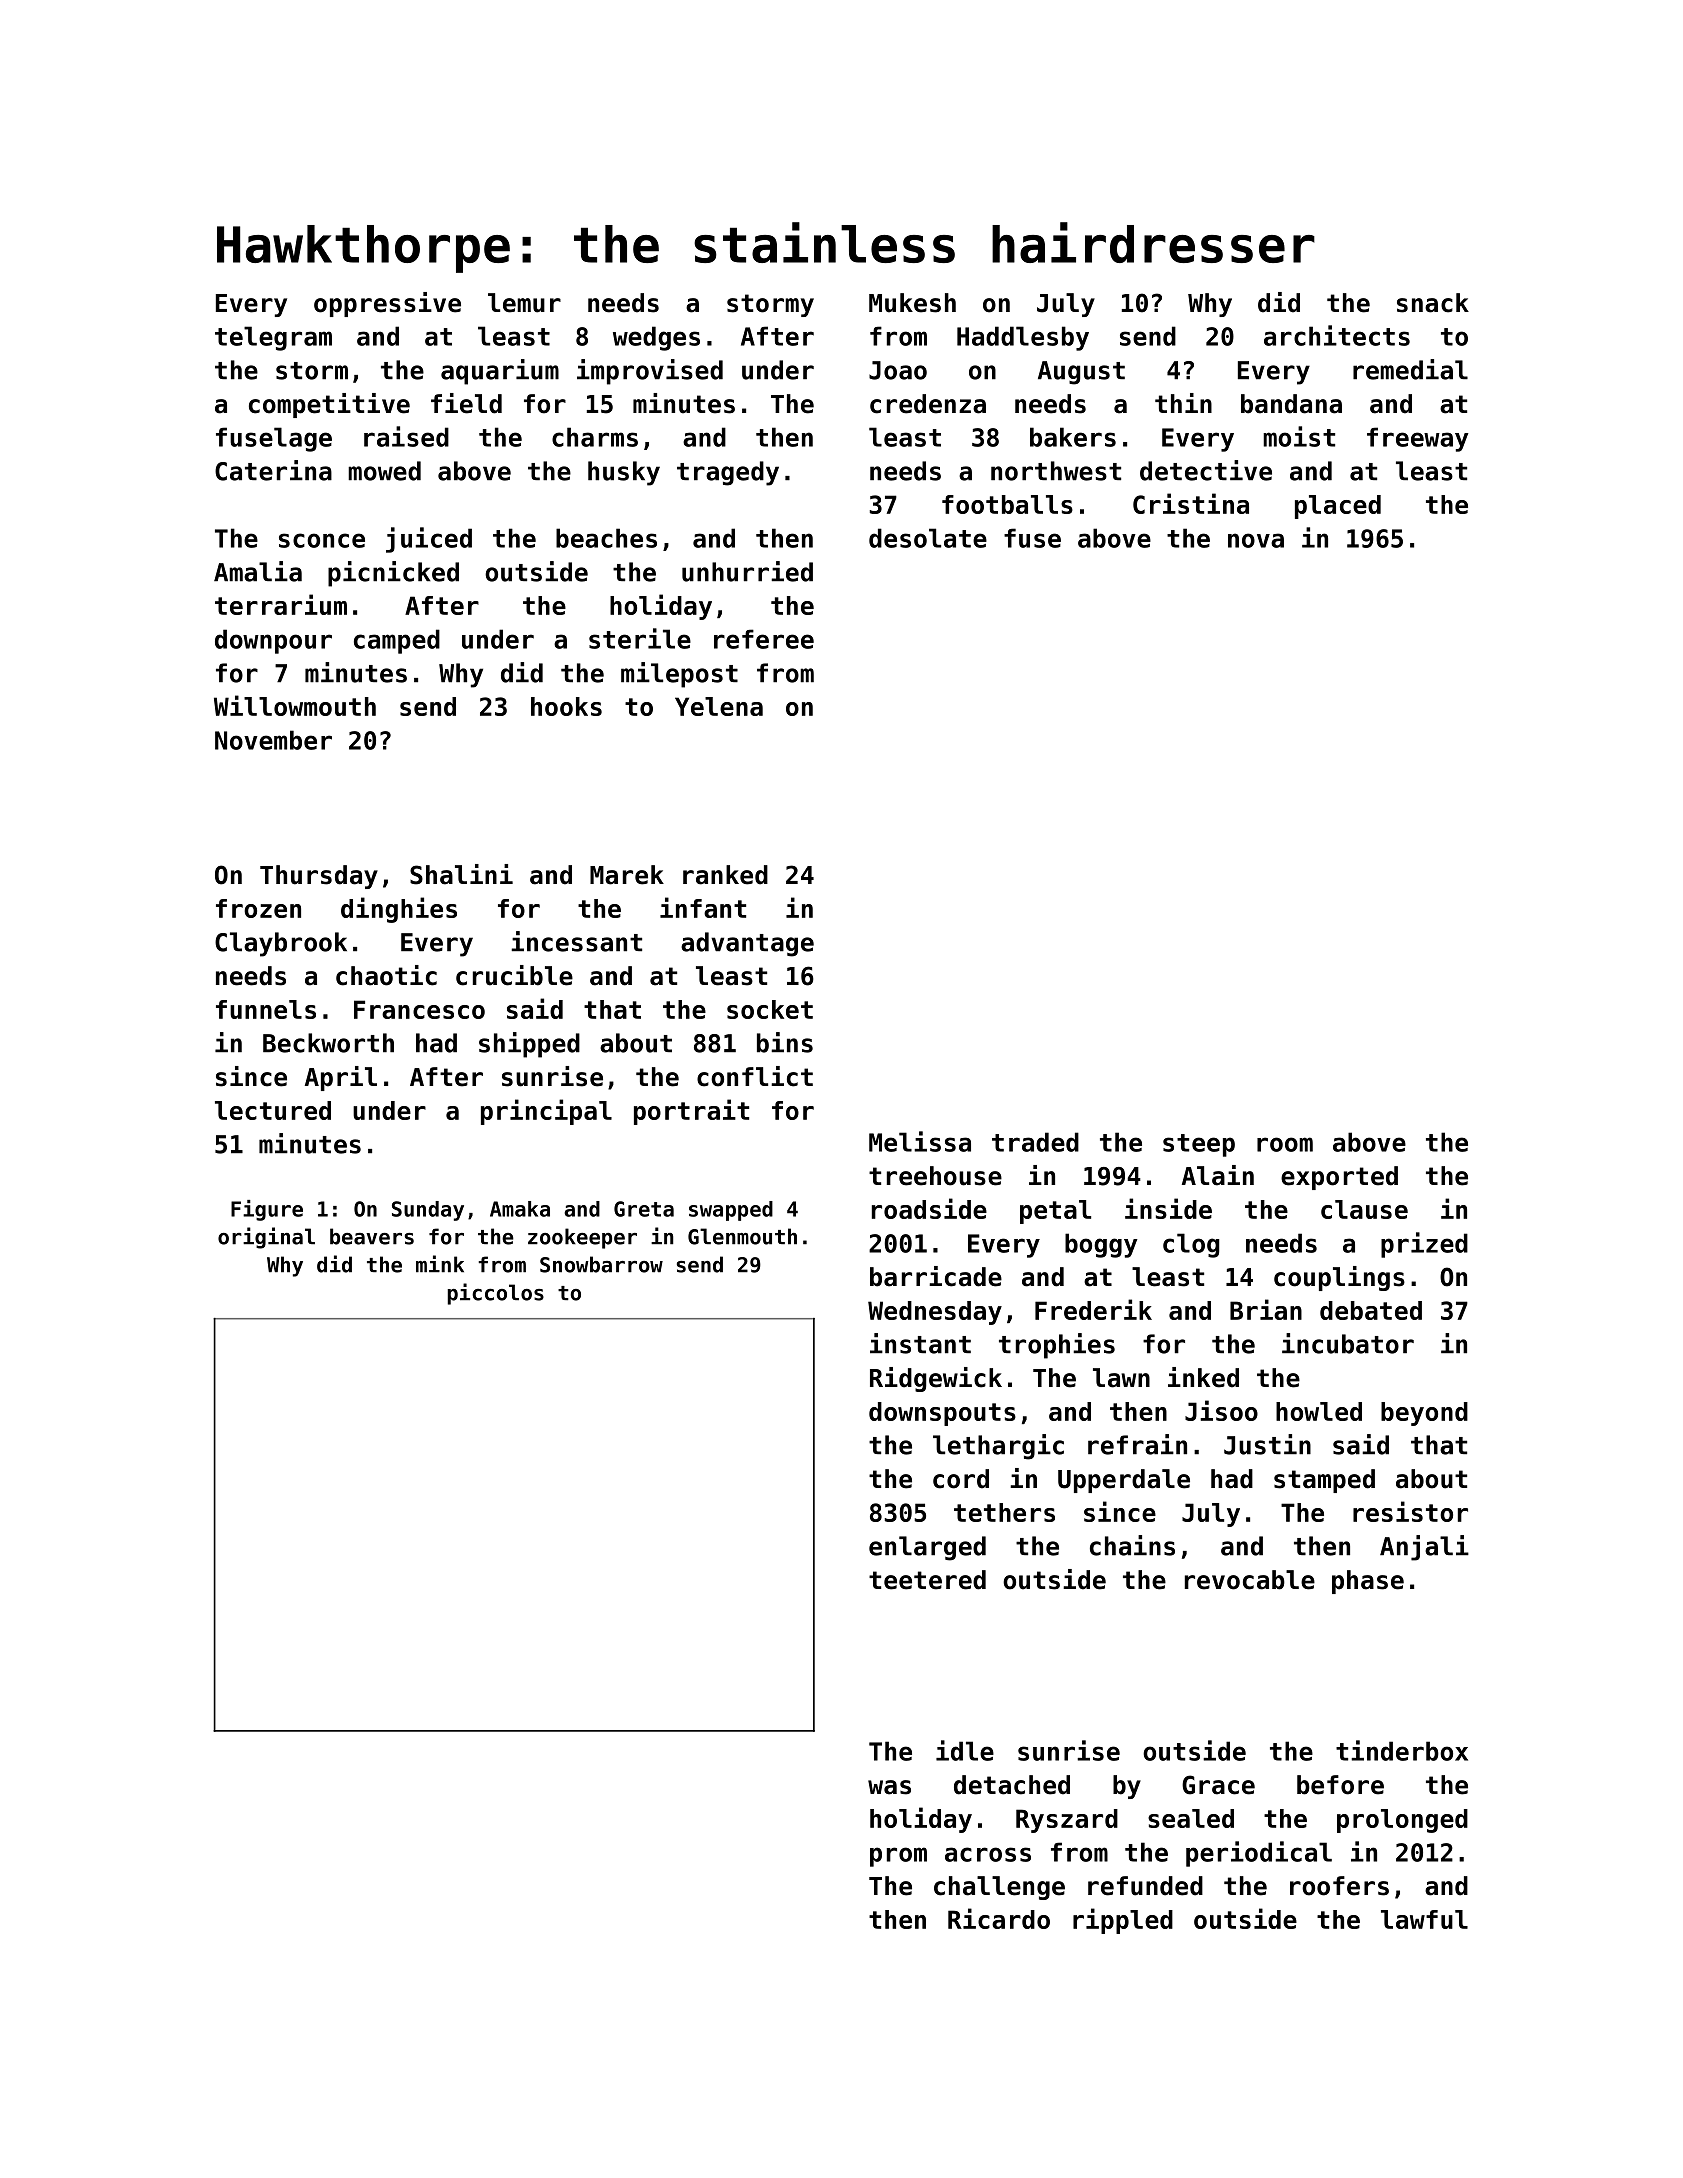 The image size is (1683, 2178). I want to click on Caterina, so click(273, 470).
